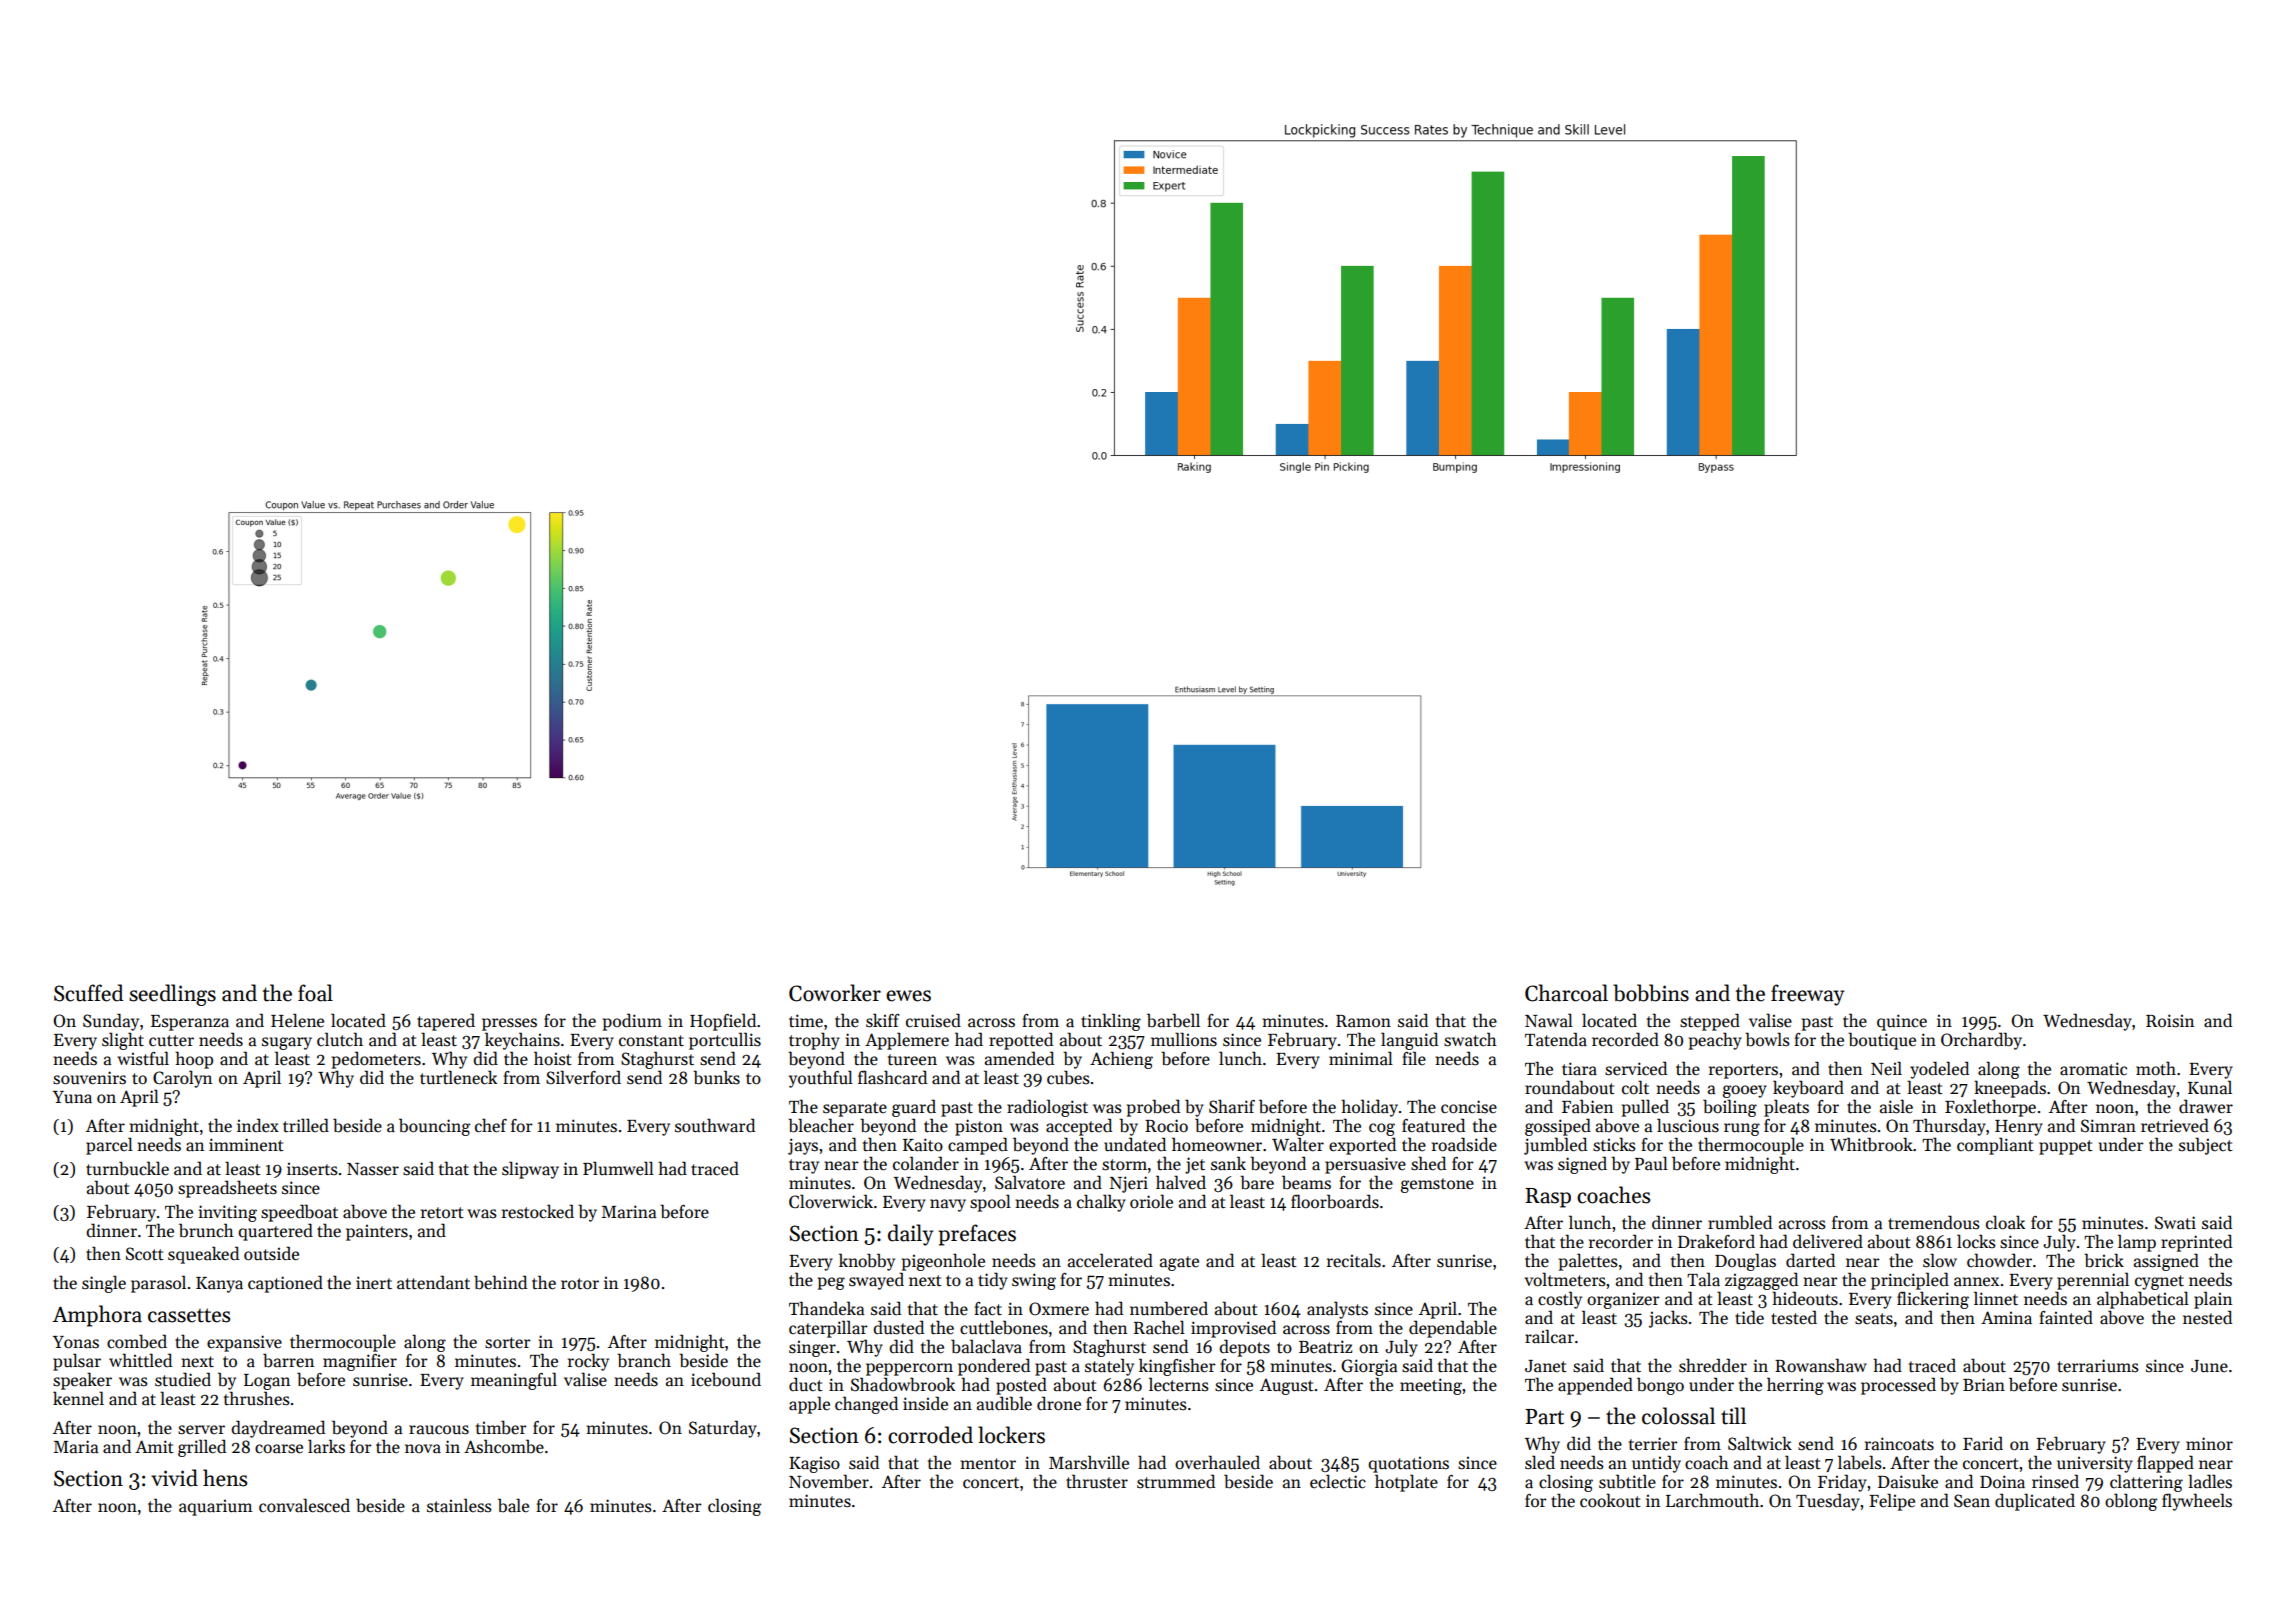 This document has width=2286, height=1617. I want to click on subject, so click(2206, 1146).
